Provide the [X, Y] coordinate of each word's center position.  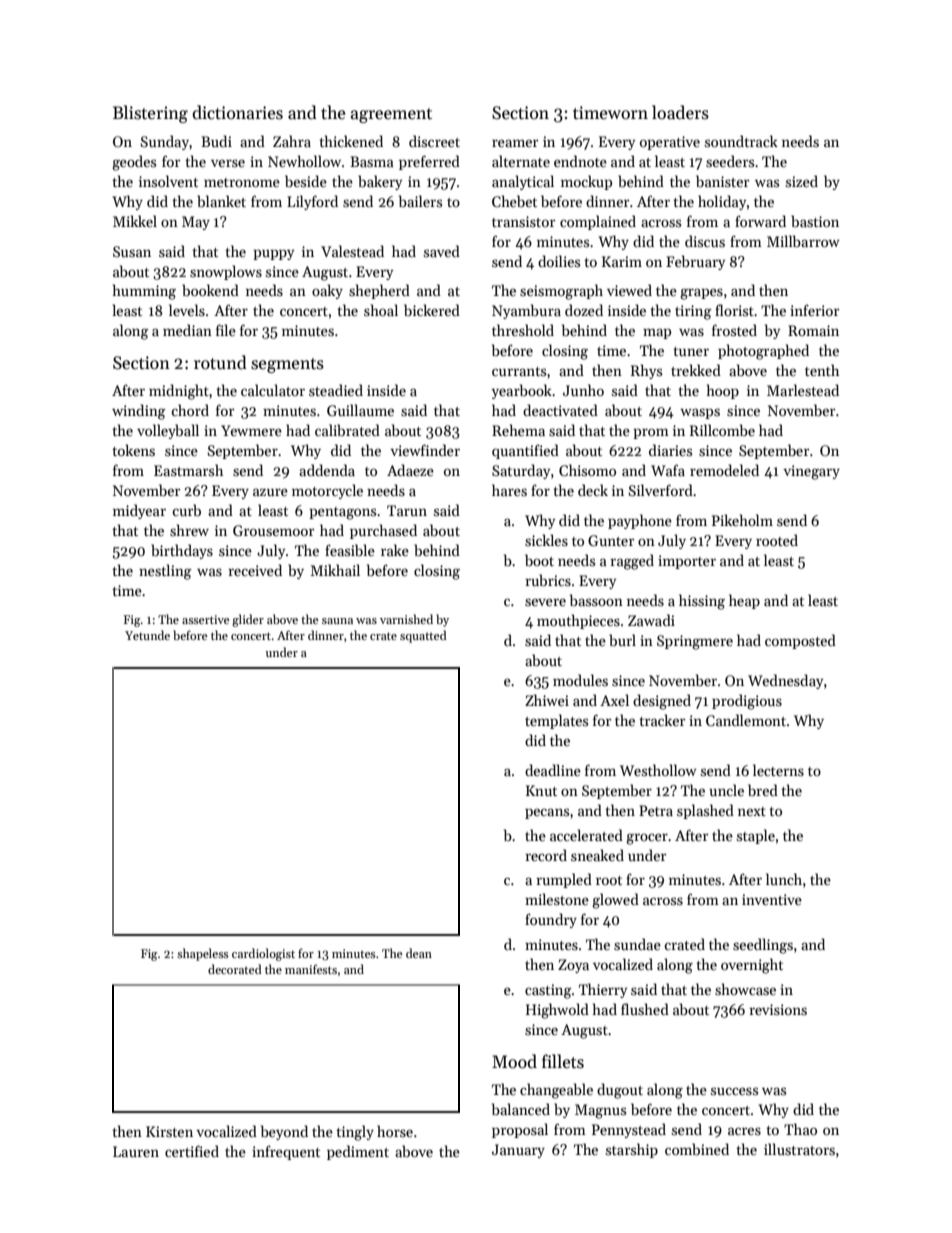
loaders [680, 112]
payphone [640, 521]
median [187, 330]
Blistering [150, 114]
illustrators [799, 1149]
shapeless [203, 954]
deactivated [560, 410]
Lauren [136, 1151]
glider [248, 620]
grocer [647, 839]
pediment [358, 1152]
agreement [391, 115]
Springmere [695, 642]
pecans [547, 813]
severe [545, 602]
